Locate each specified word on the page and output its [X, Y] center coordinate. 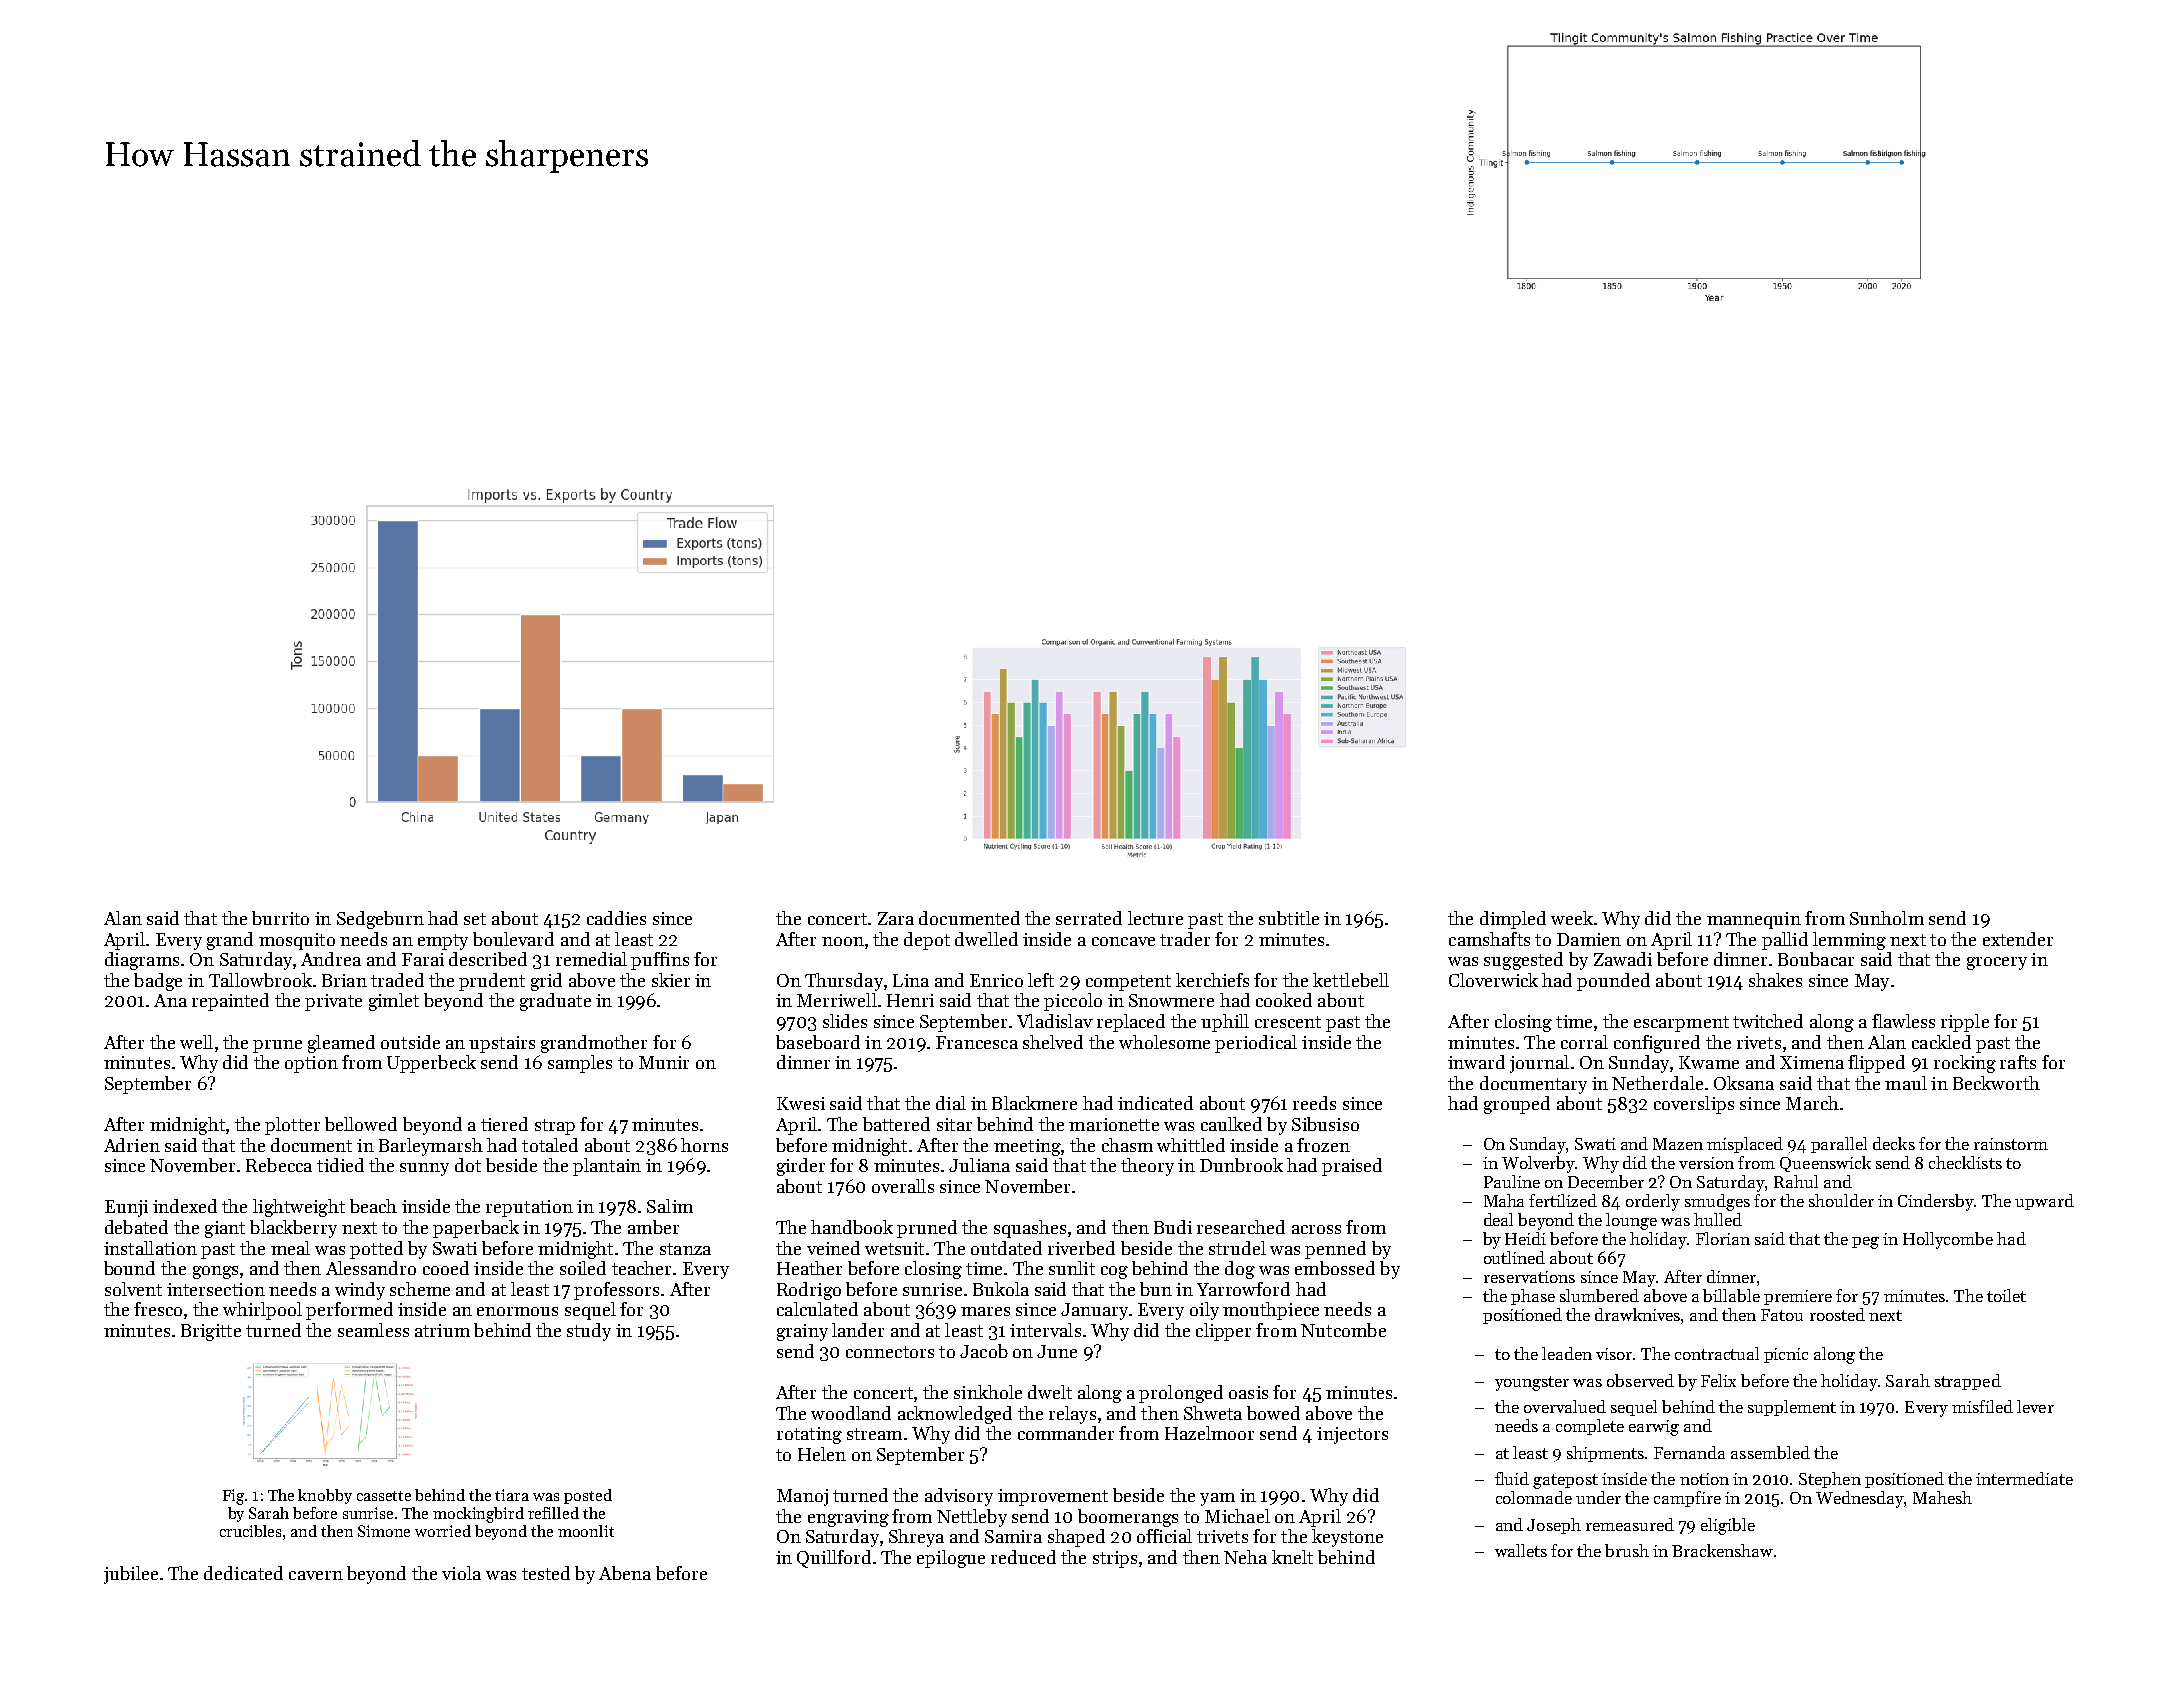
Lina [911, 980]
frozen [1323, 1145]
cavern [316, 1575]
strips [1115, 1559]
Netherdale [1657, 1083]
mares [985, 1311]
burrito [280, 918]
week [1572, 918]
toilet [2006, 1295]
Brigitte [211, 1332]
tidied [340, 1165]
